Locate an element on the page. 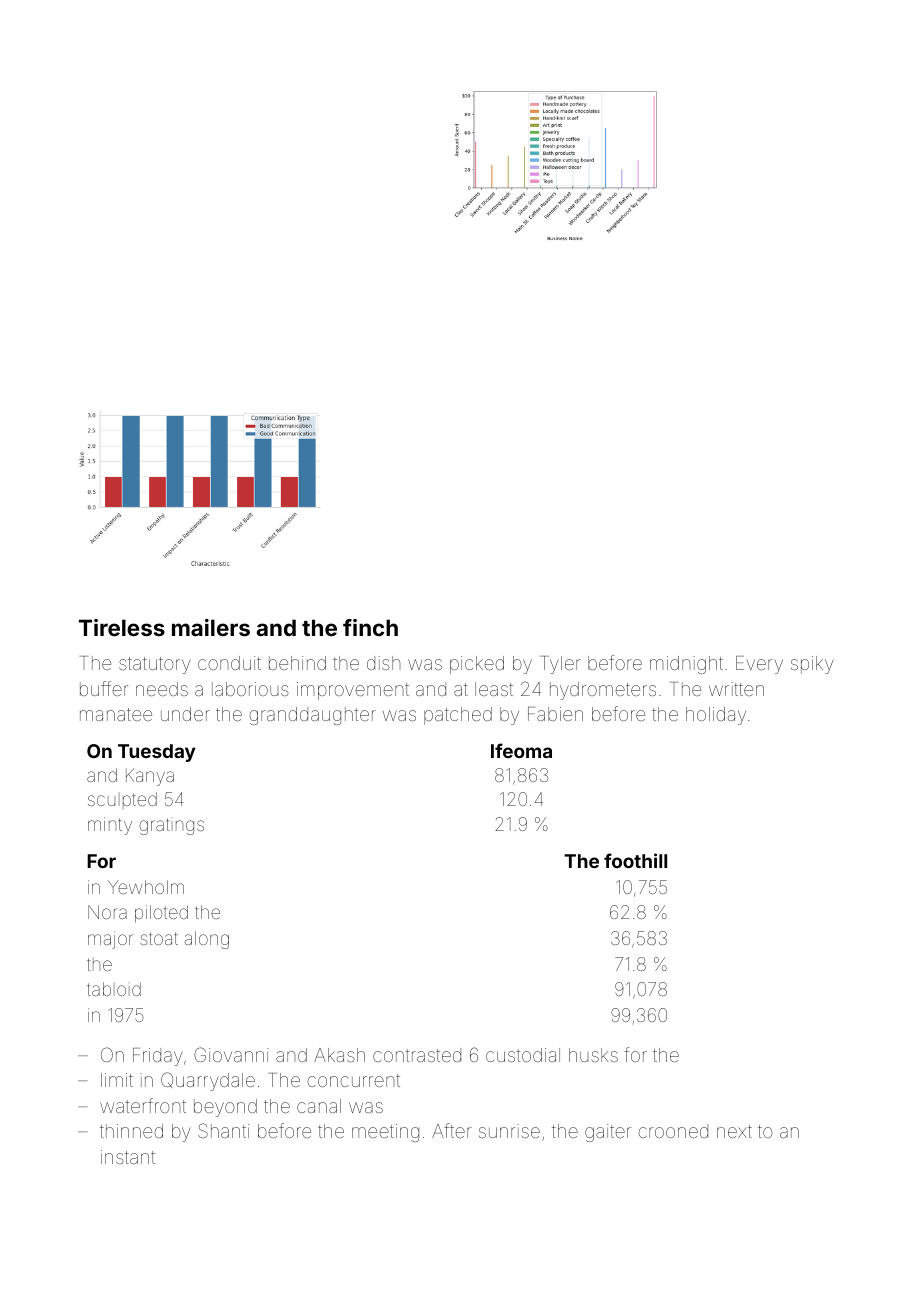  improvement is located at coordinates (353, 691).
